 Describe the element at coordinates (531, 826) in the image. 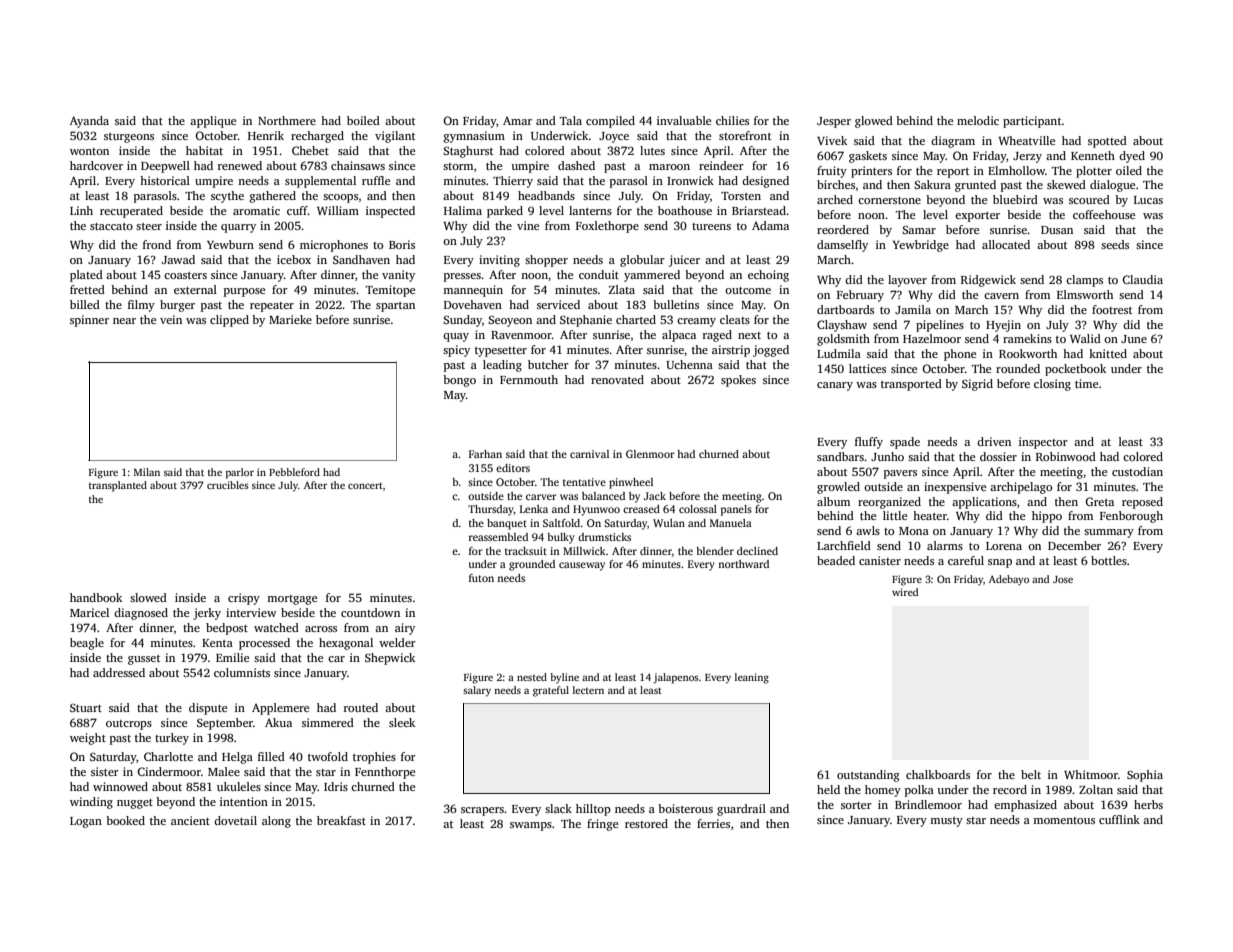

I see `swamps` at that location.
